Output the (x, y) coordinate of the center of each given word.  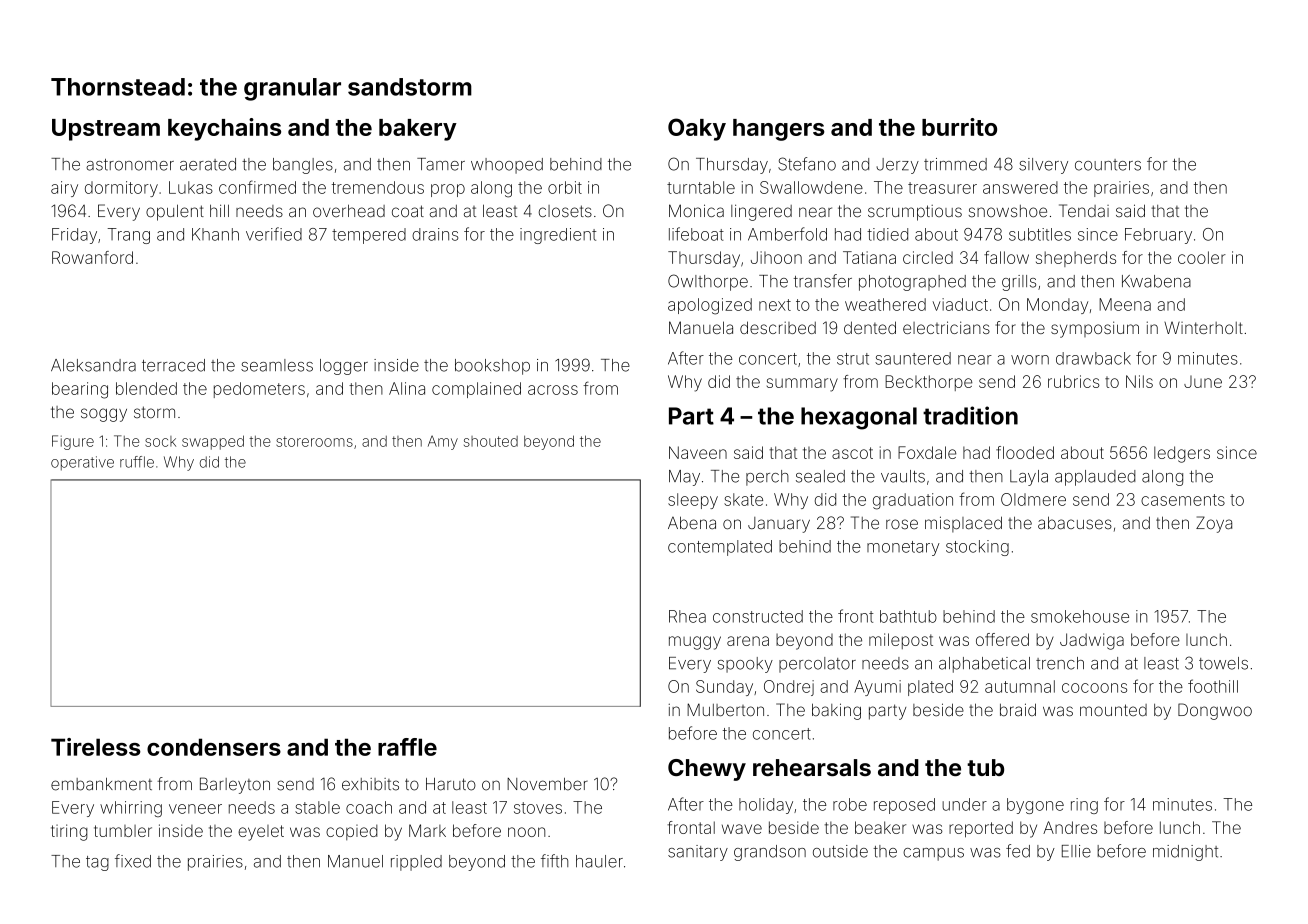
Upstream (106, 130)
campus (933, 854)
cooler (1202, 257)
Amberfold (787, 234)
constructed (758, 616)
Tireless (96, 747)
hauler (599, 861)
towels (1223, 663)
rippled (416, 863)
